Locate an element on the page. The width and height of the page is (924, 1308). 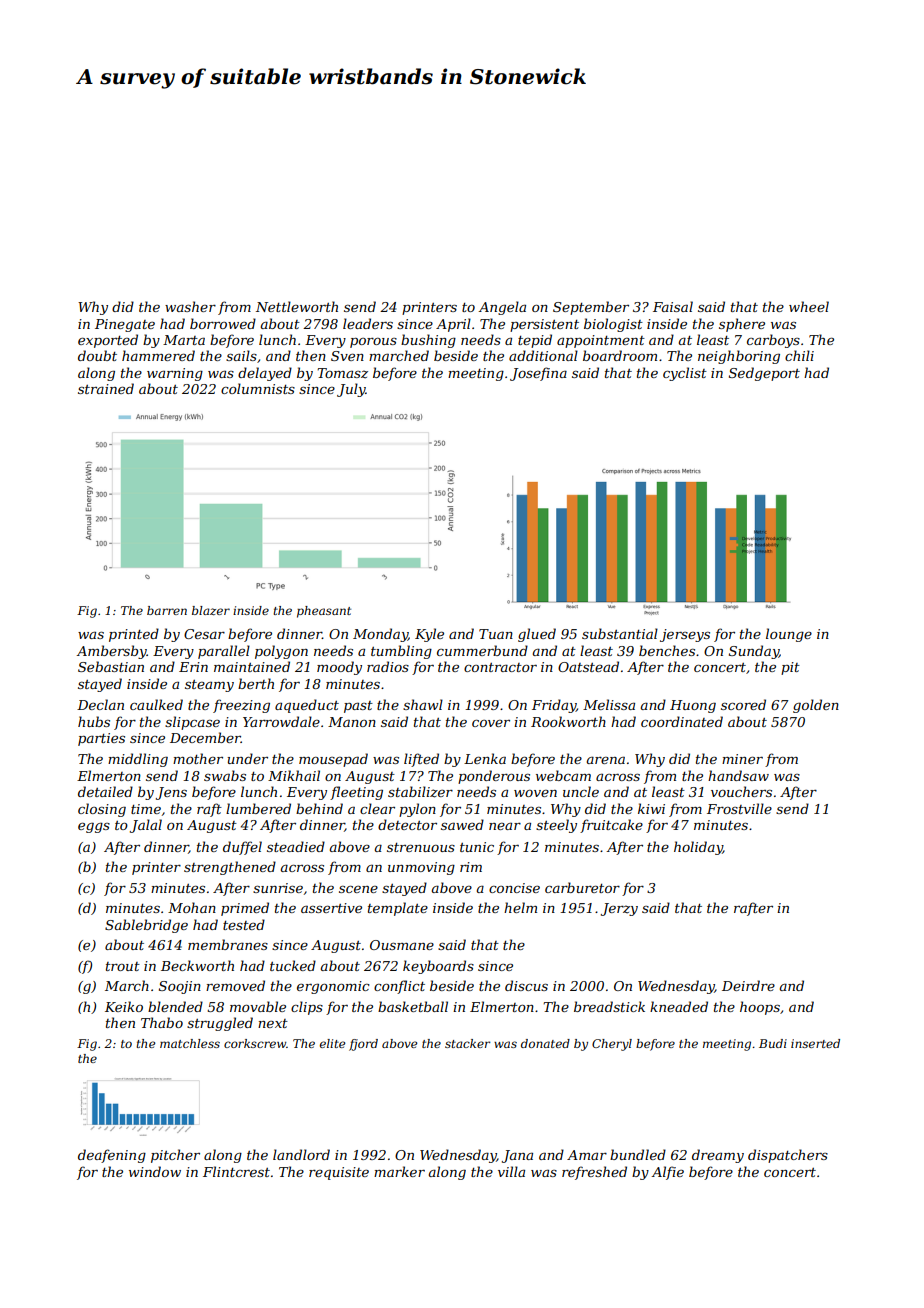
removed is located at coordinates (235, 985).
